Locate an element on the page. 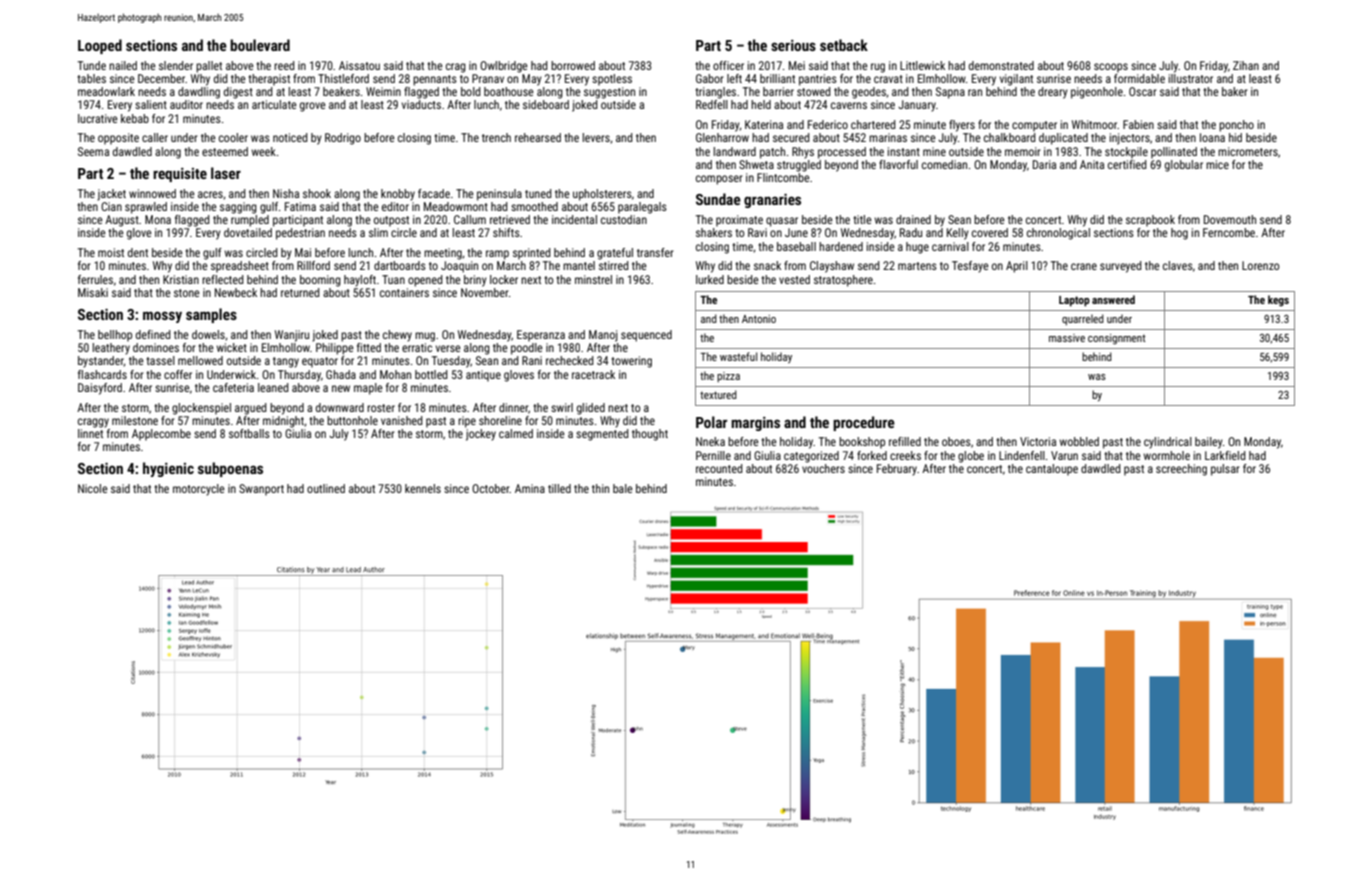 The width and height of the document is (1372, 887). kebab is located at coordinates (135, 118).
